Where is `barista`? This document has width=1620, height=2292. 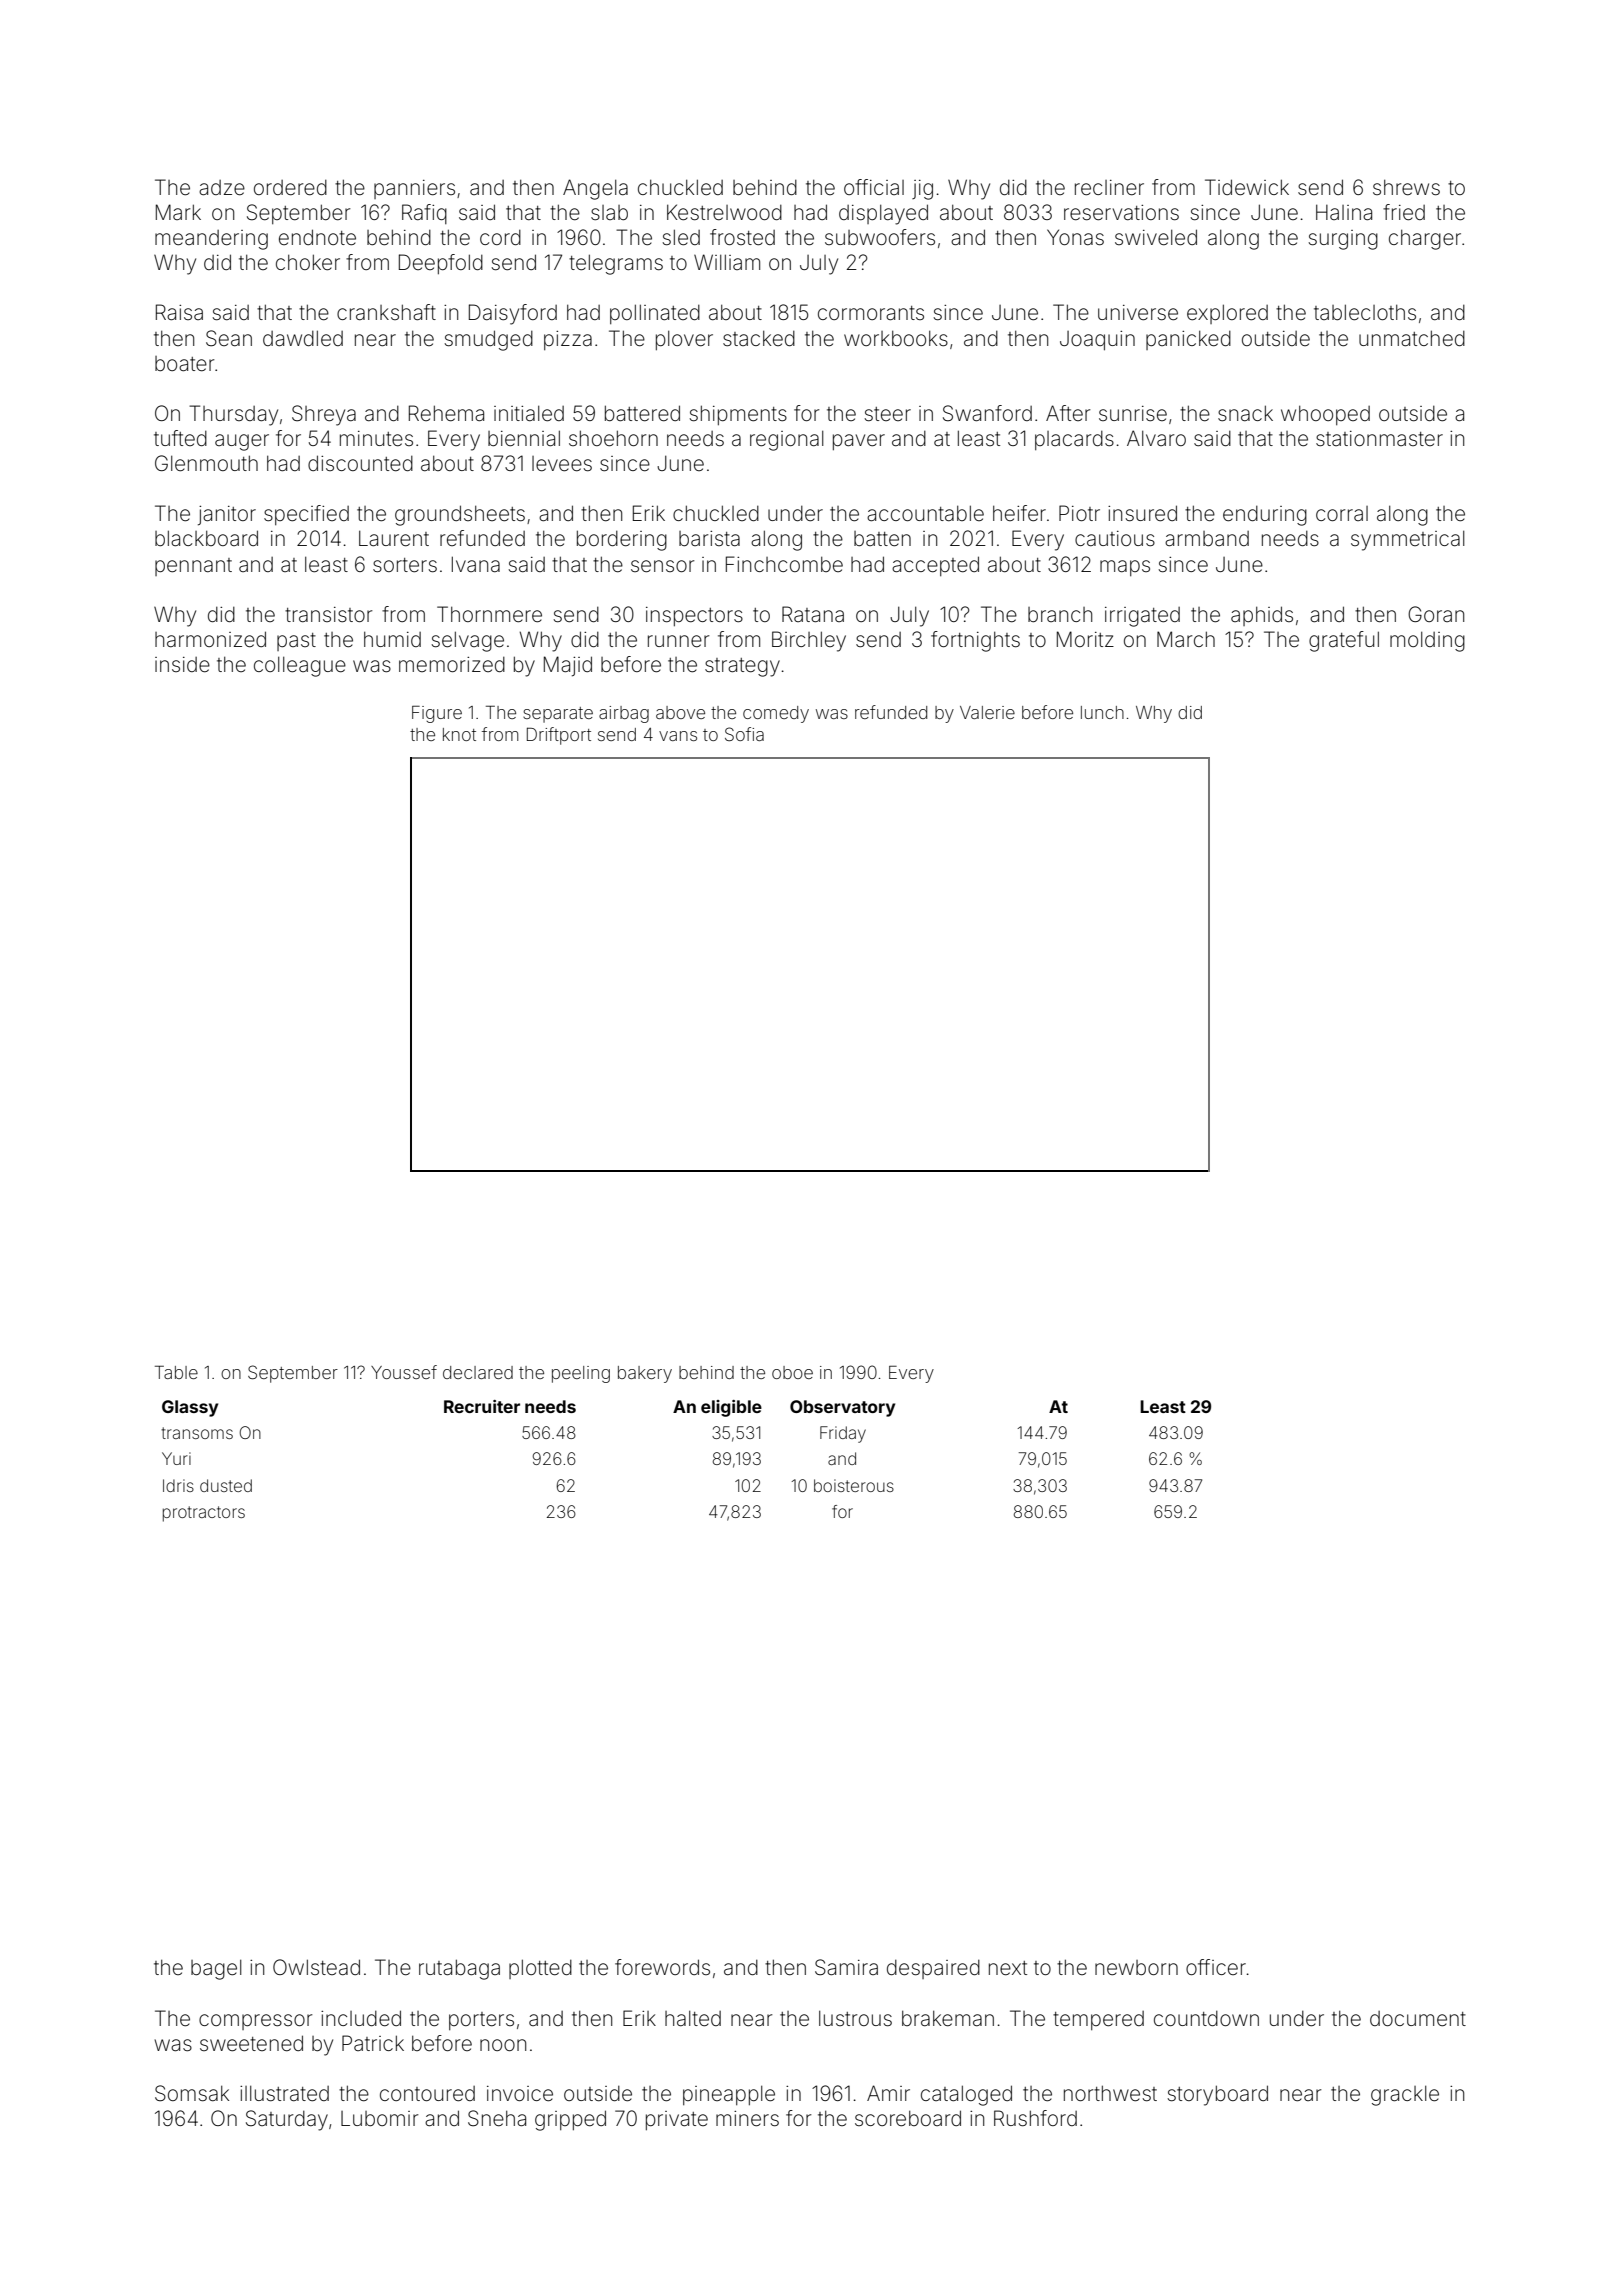
barista is located at coordinates (709, 538).
